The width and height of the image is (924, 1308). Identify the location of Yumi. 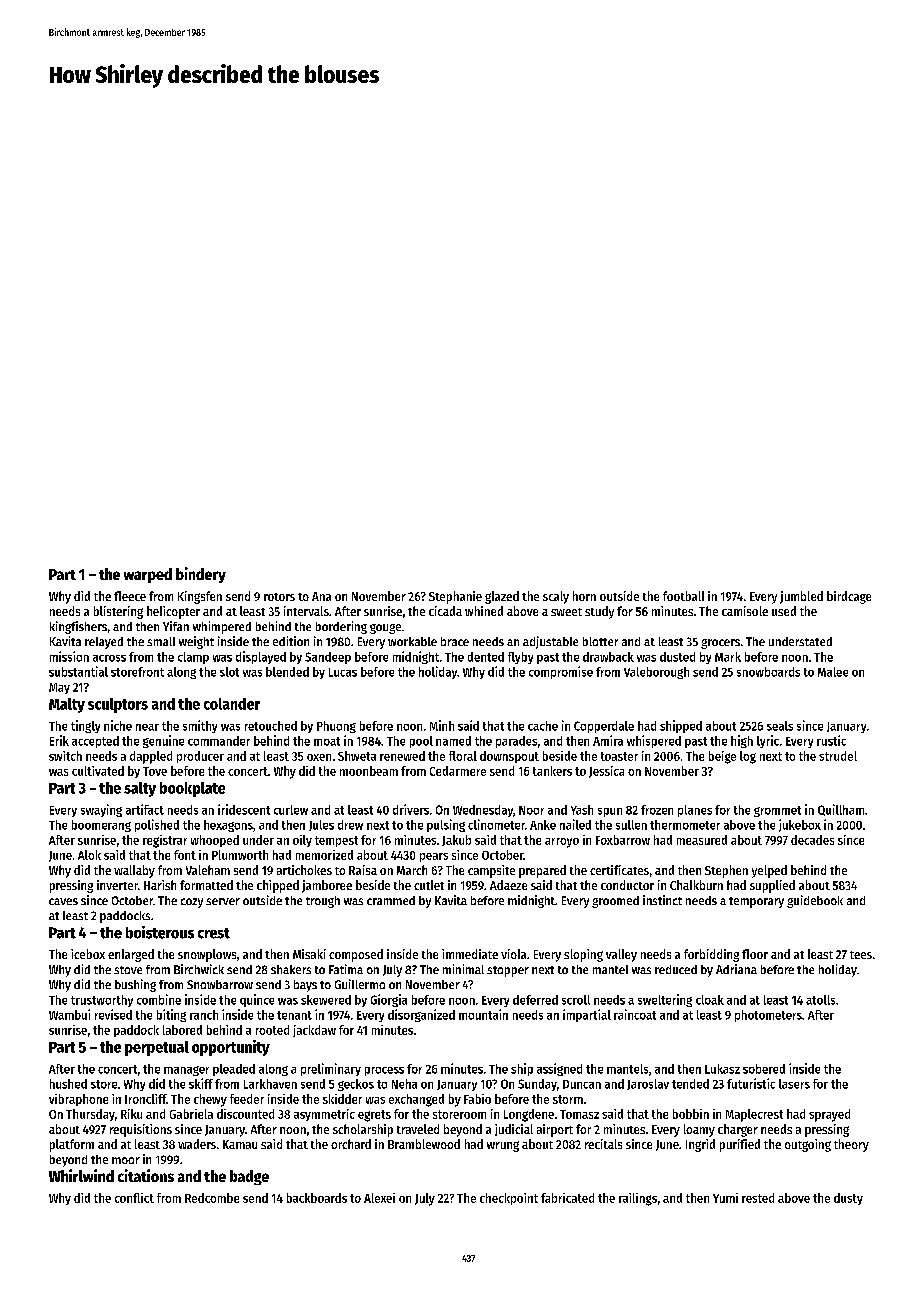
(725, 1198).
